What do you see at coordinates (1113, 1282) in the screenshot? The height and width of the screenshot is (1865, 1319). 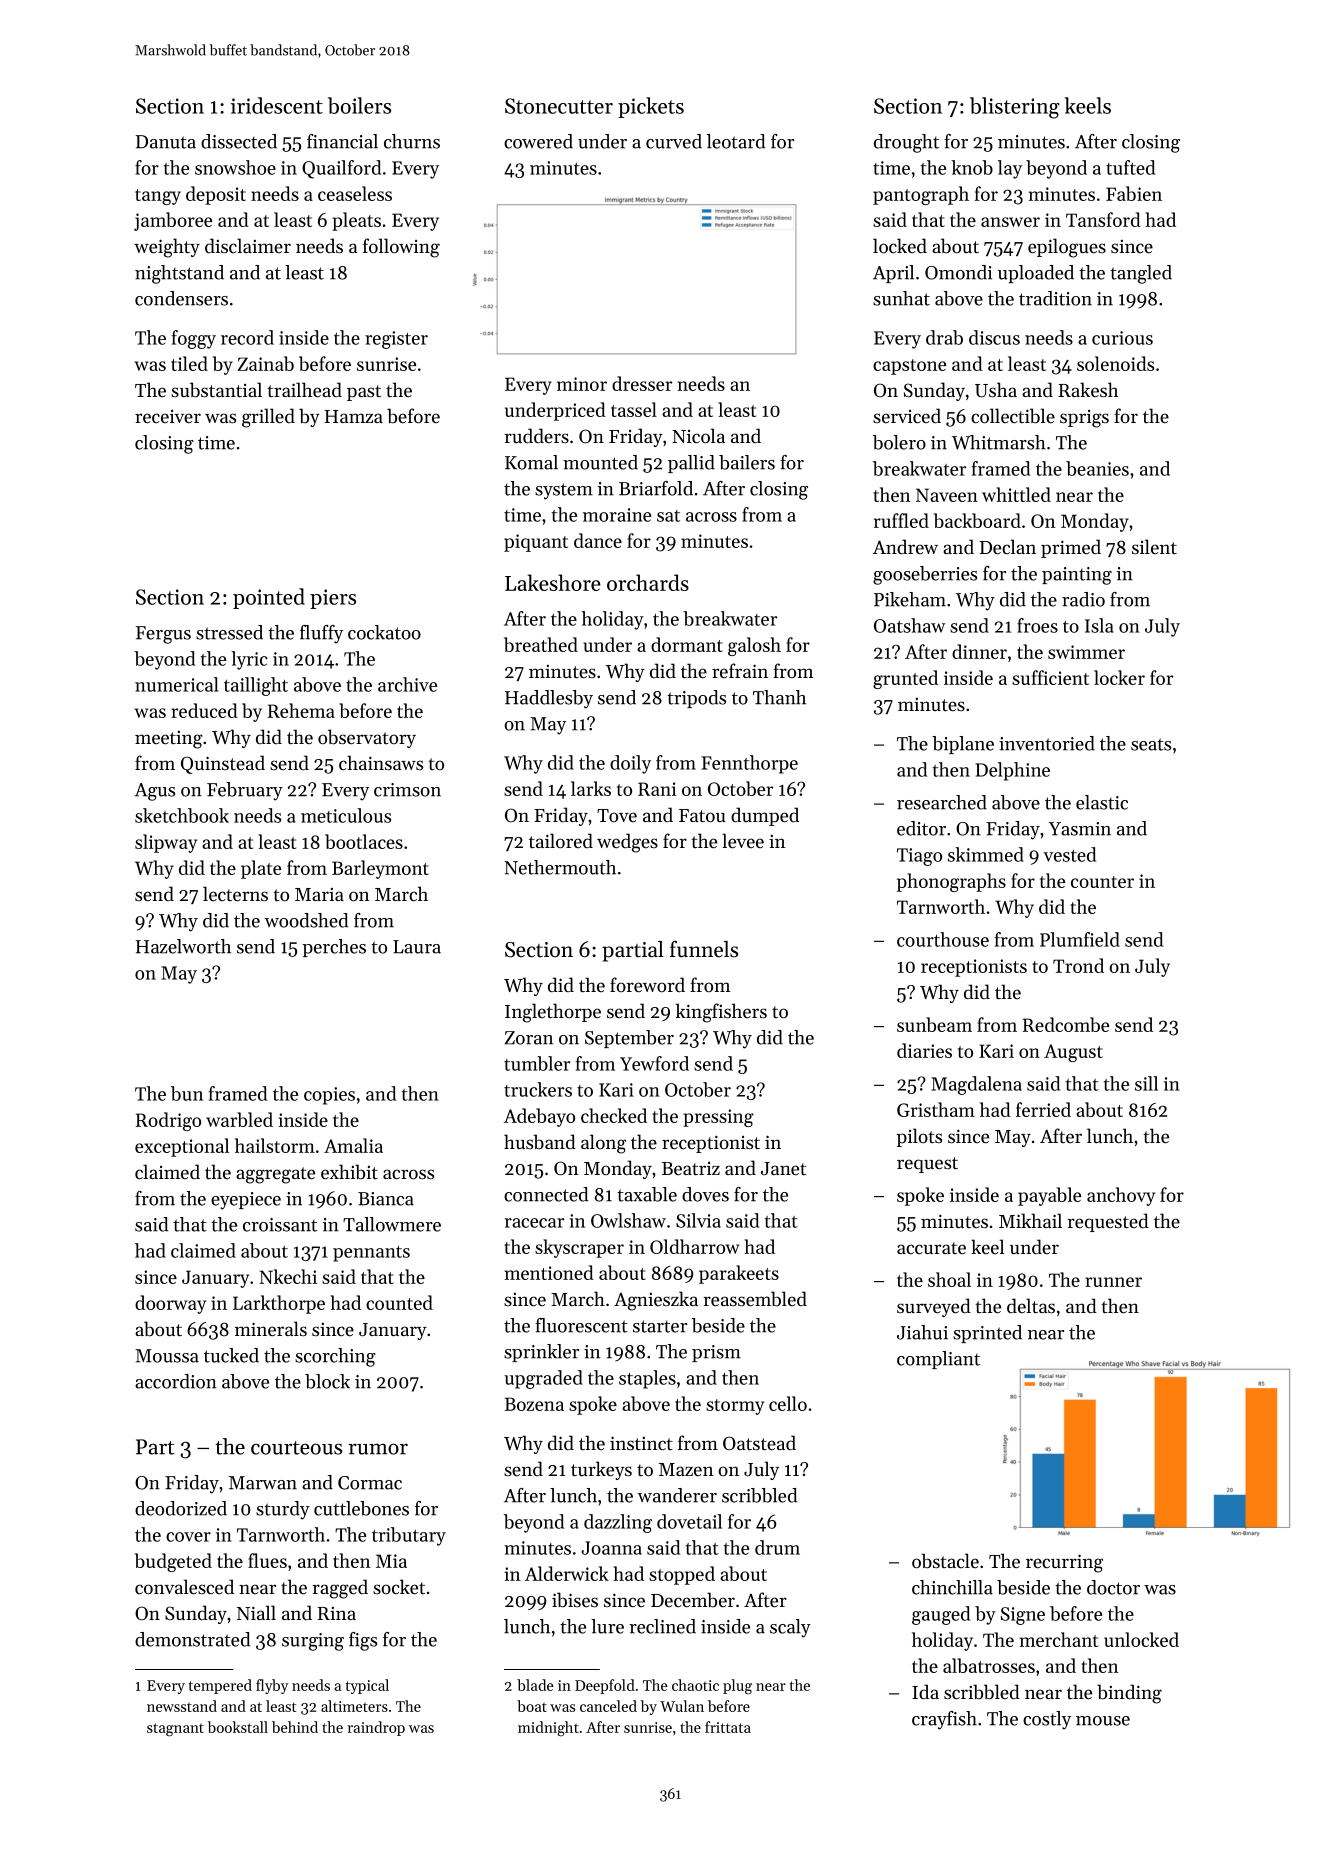 I see `runner` at bounding box center [1113, 1282].
